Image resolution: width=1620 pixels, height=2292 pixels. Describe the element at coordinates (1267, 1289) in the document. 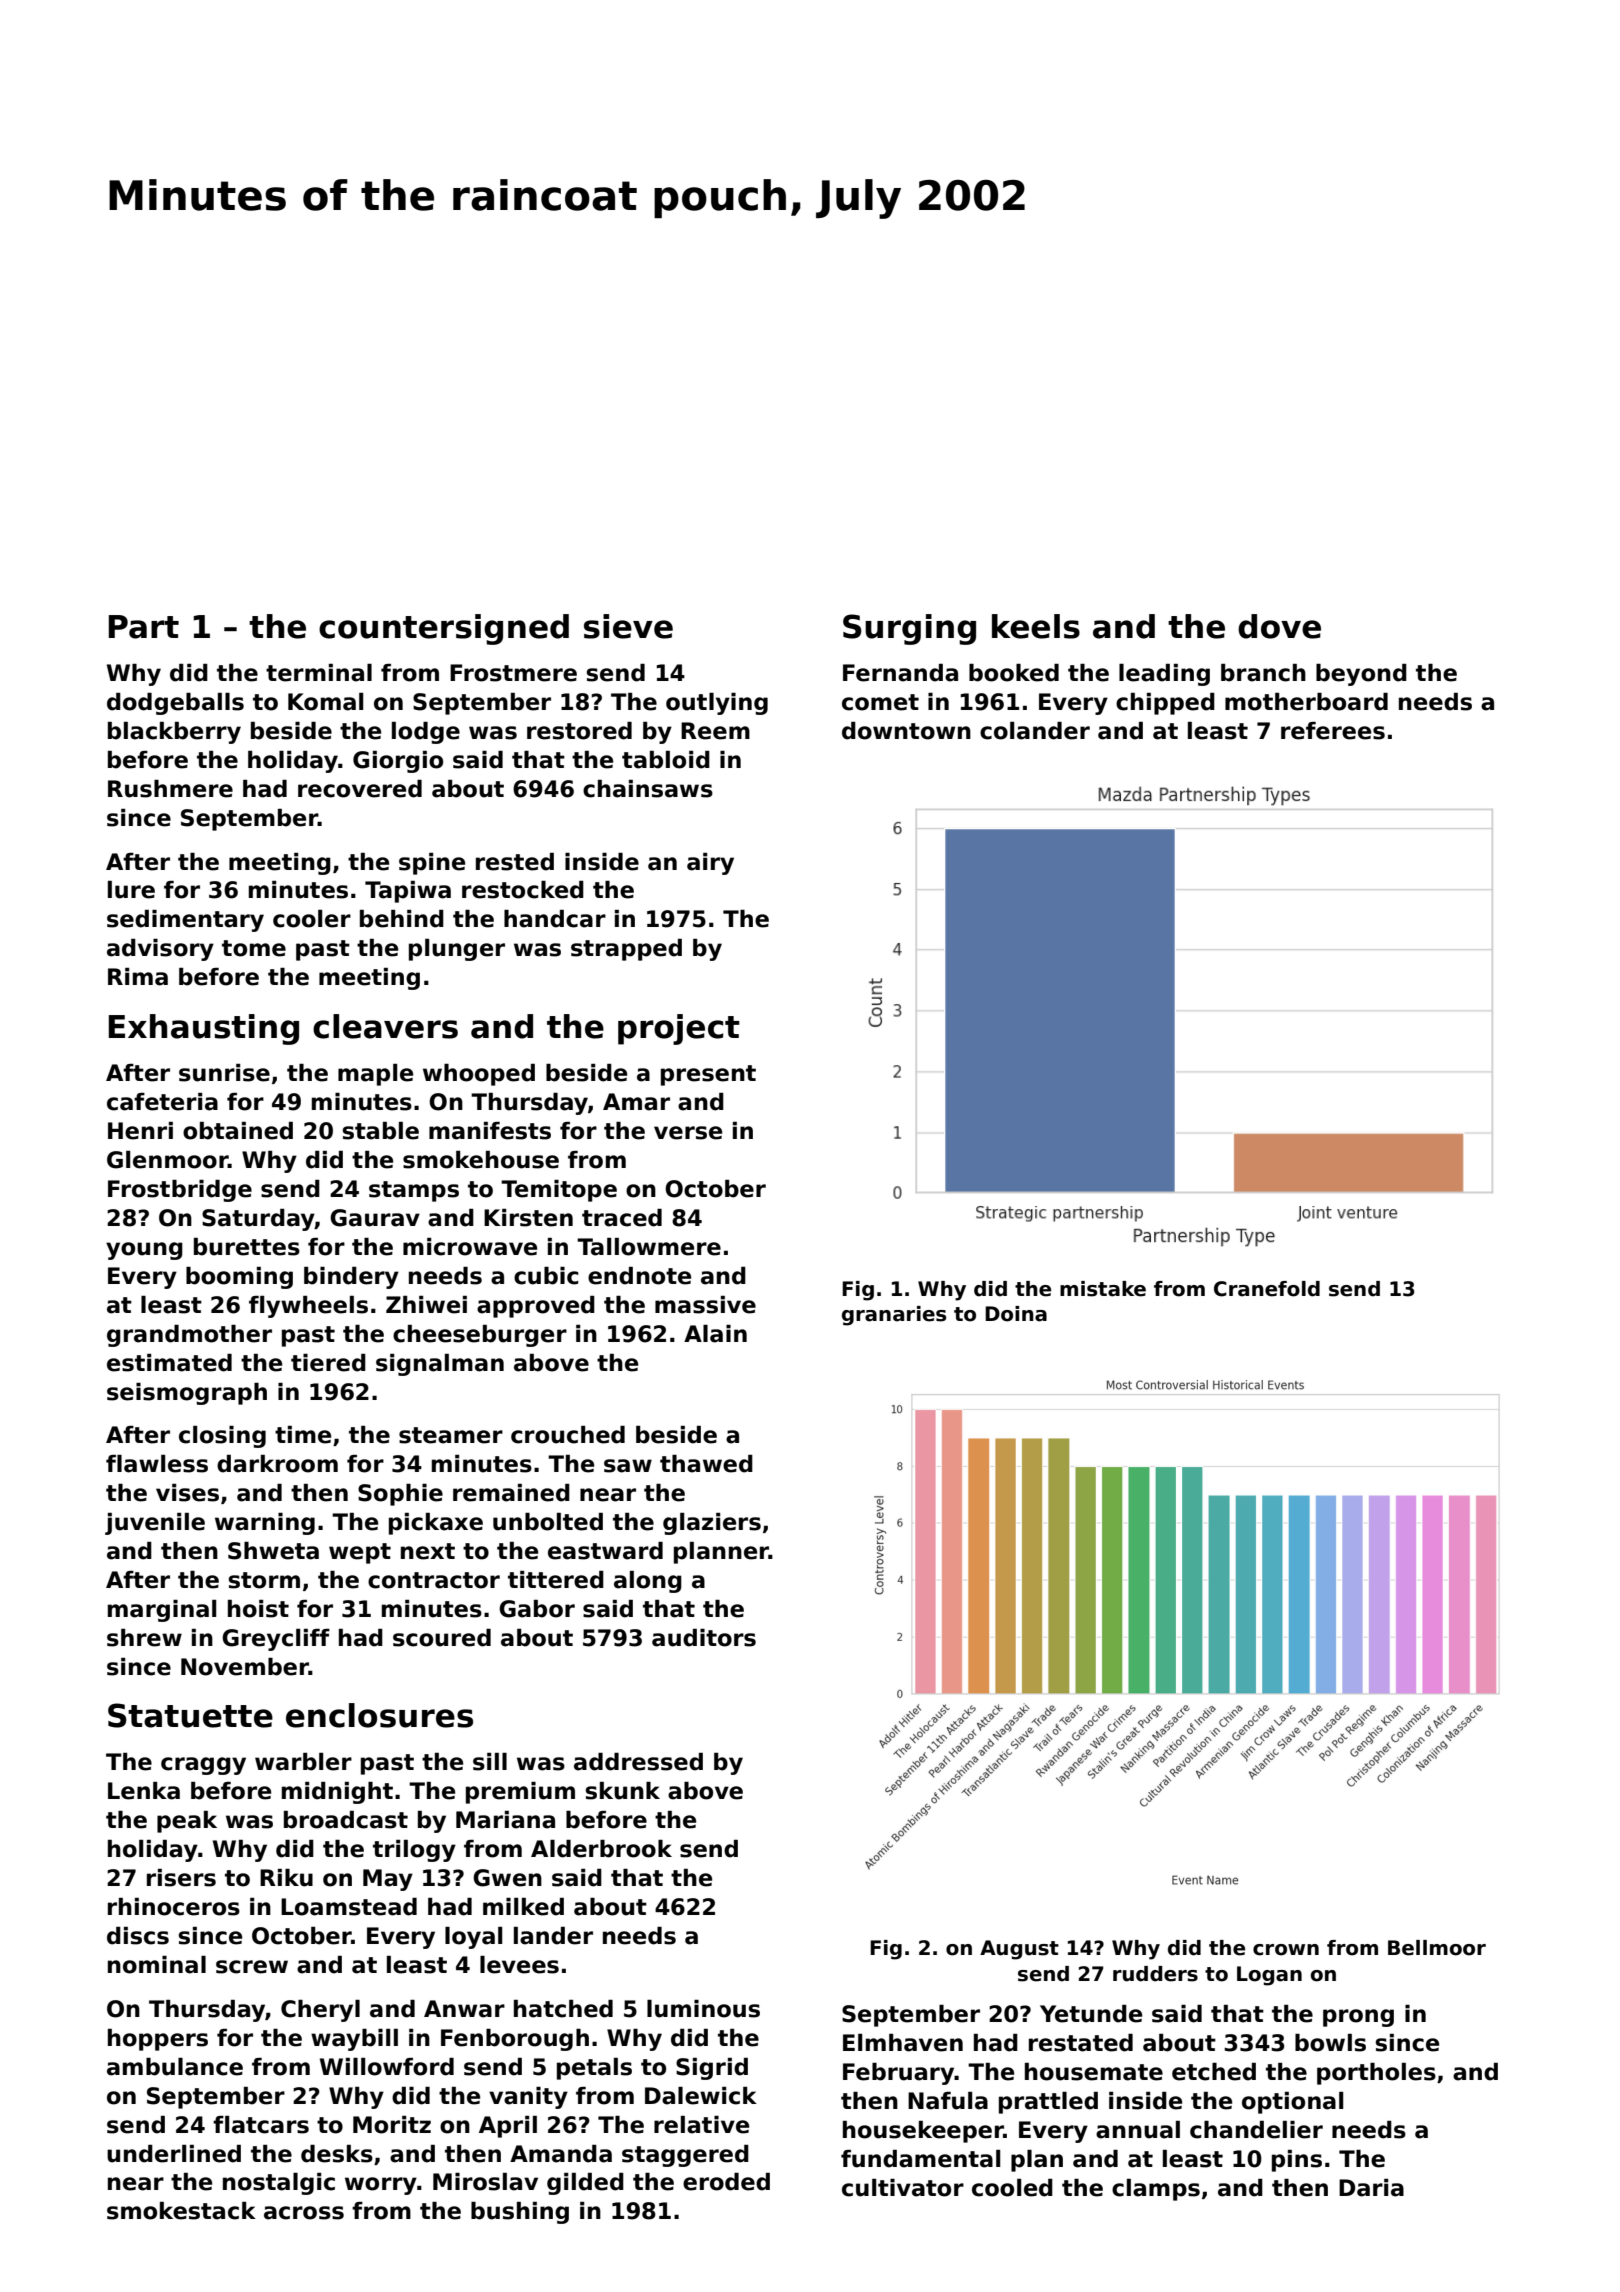

I see `Cranefold` at that location.
